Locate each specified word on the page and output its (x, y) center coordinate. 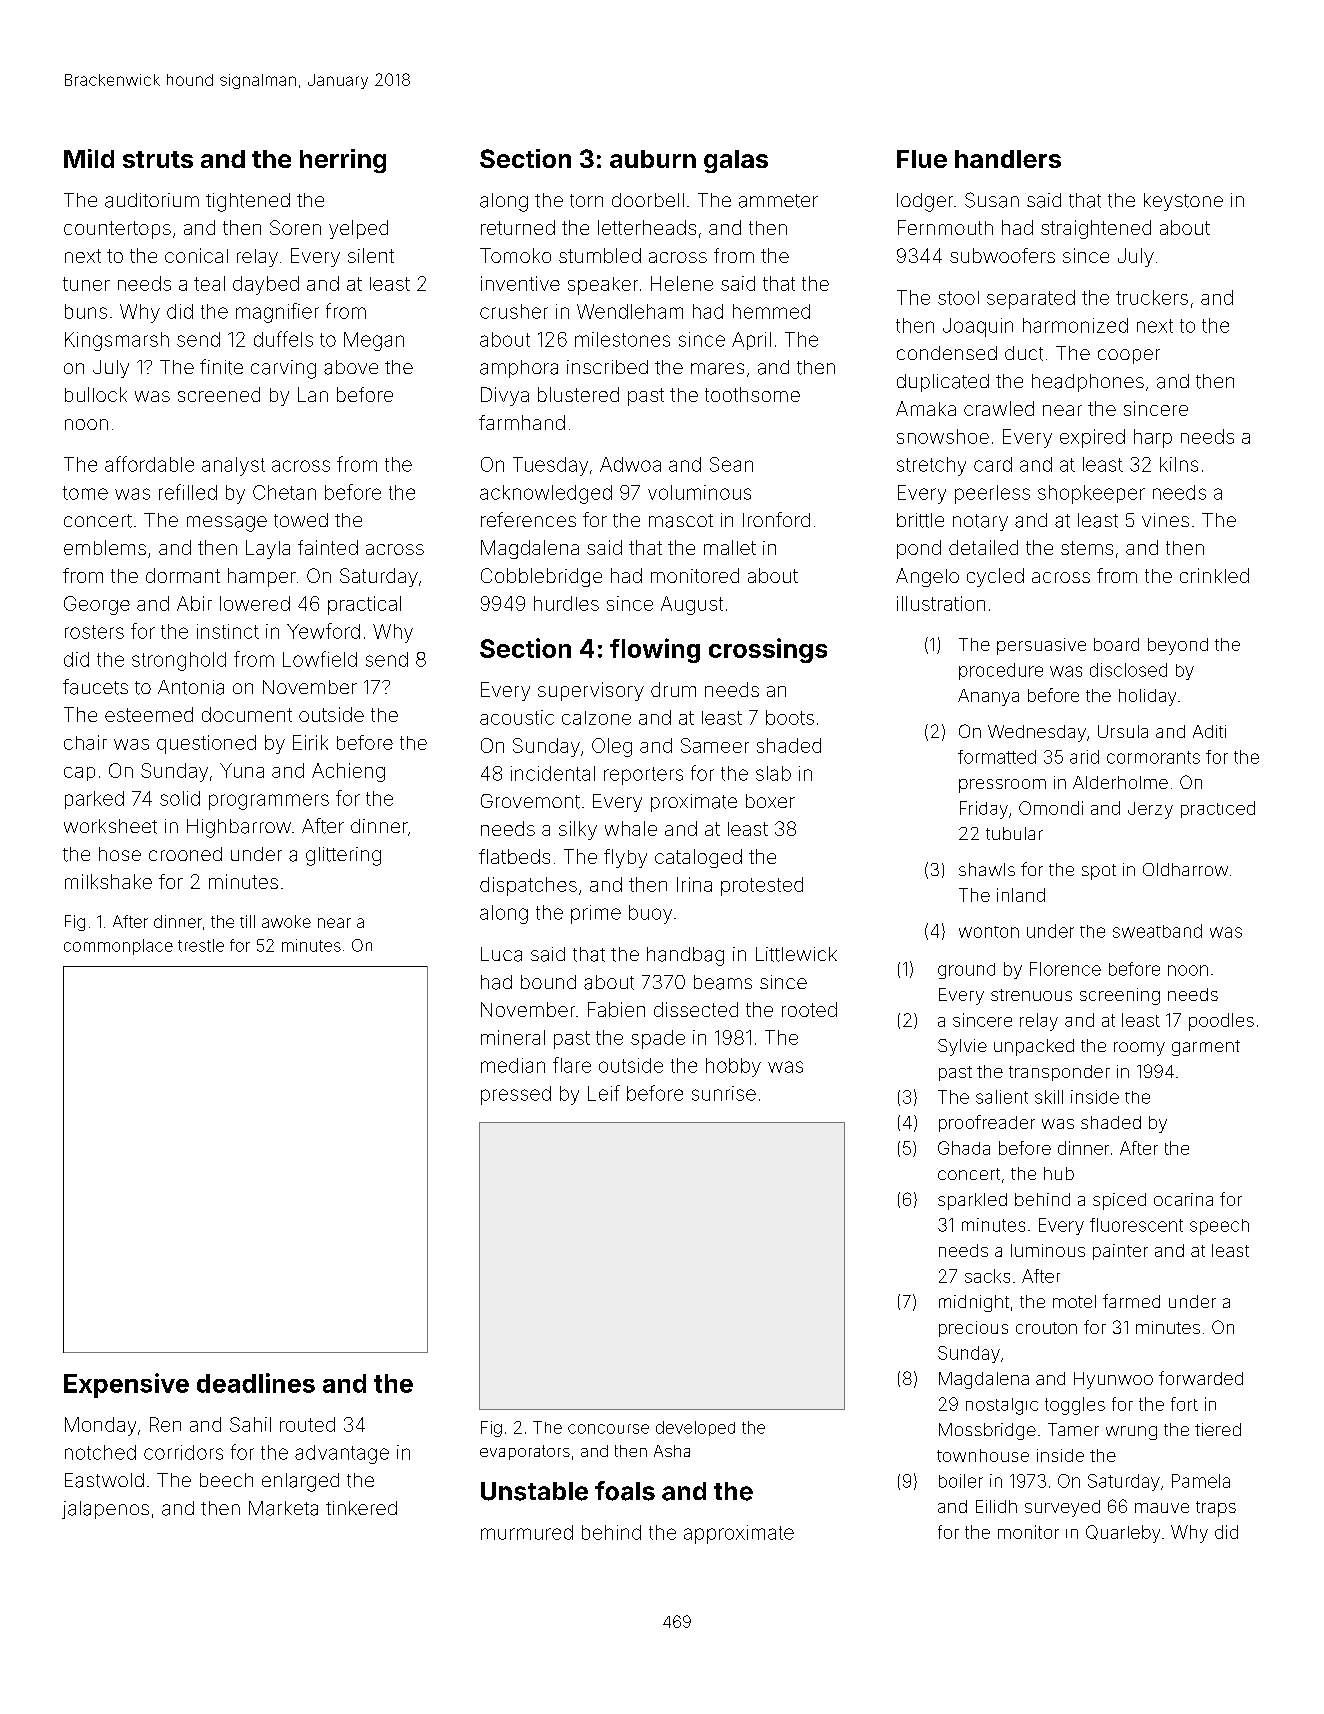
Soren (295, 227)
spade (658, 1039)
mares (717, 369)
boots (790, 717)
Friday (984, 810)
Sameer (715, 745)
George (97, 605)
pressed (516, 1095)
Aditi (1209, 731)
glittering (343, 856)
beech (226, 1480)
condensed (947, 353)
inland (1021, 895)
